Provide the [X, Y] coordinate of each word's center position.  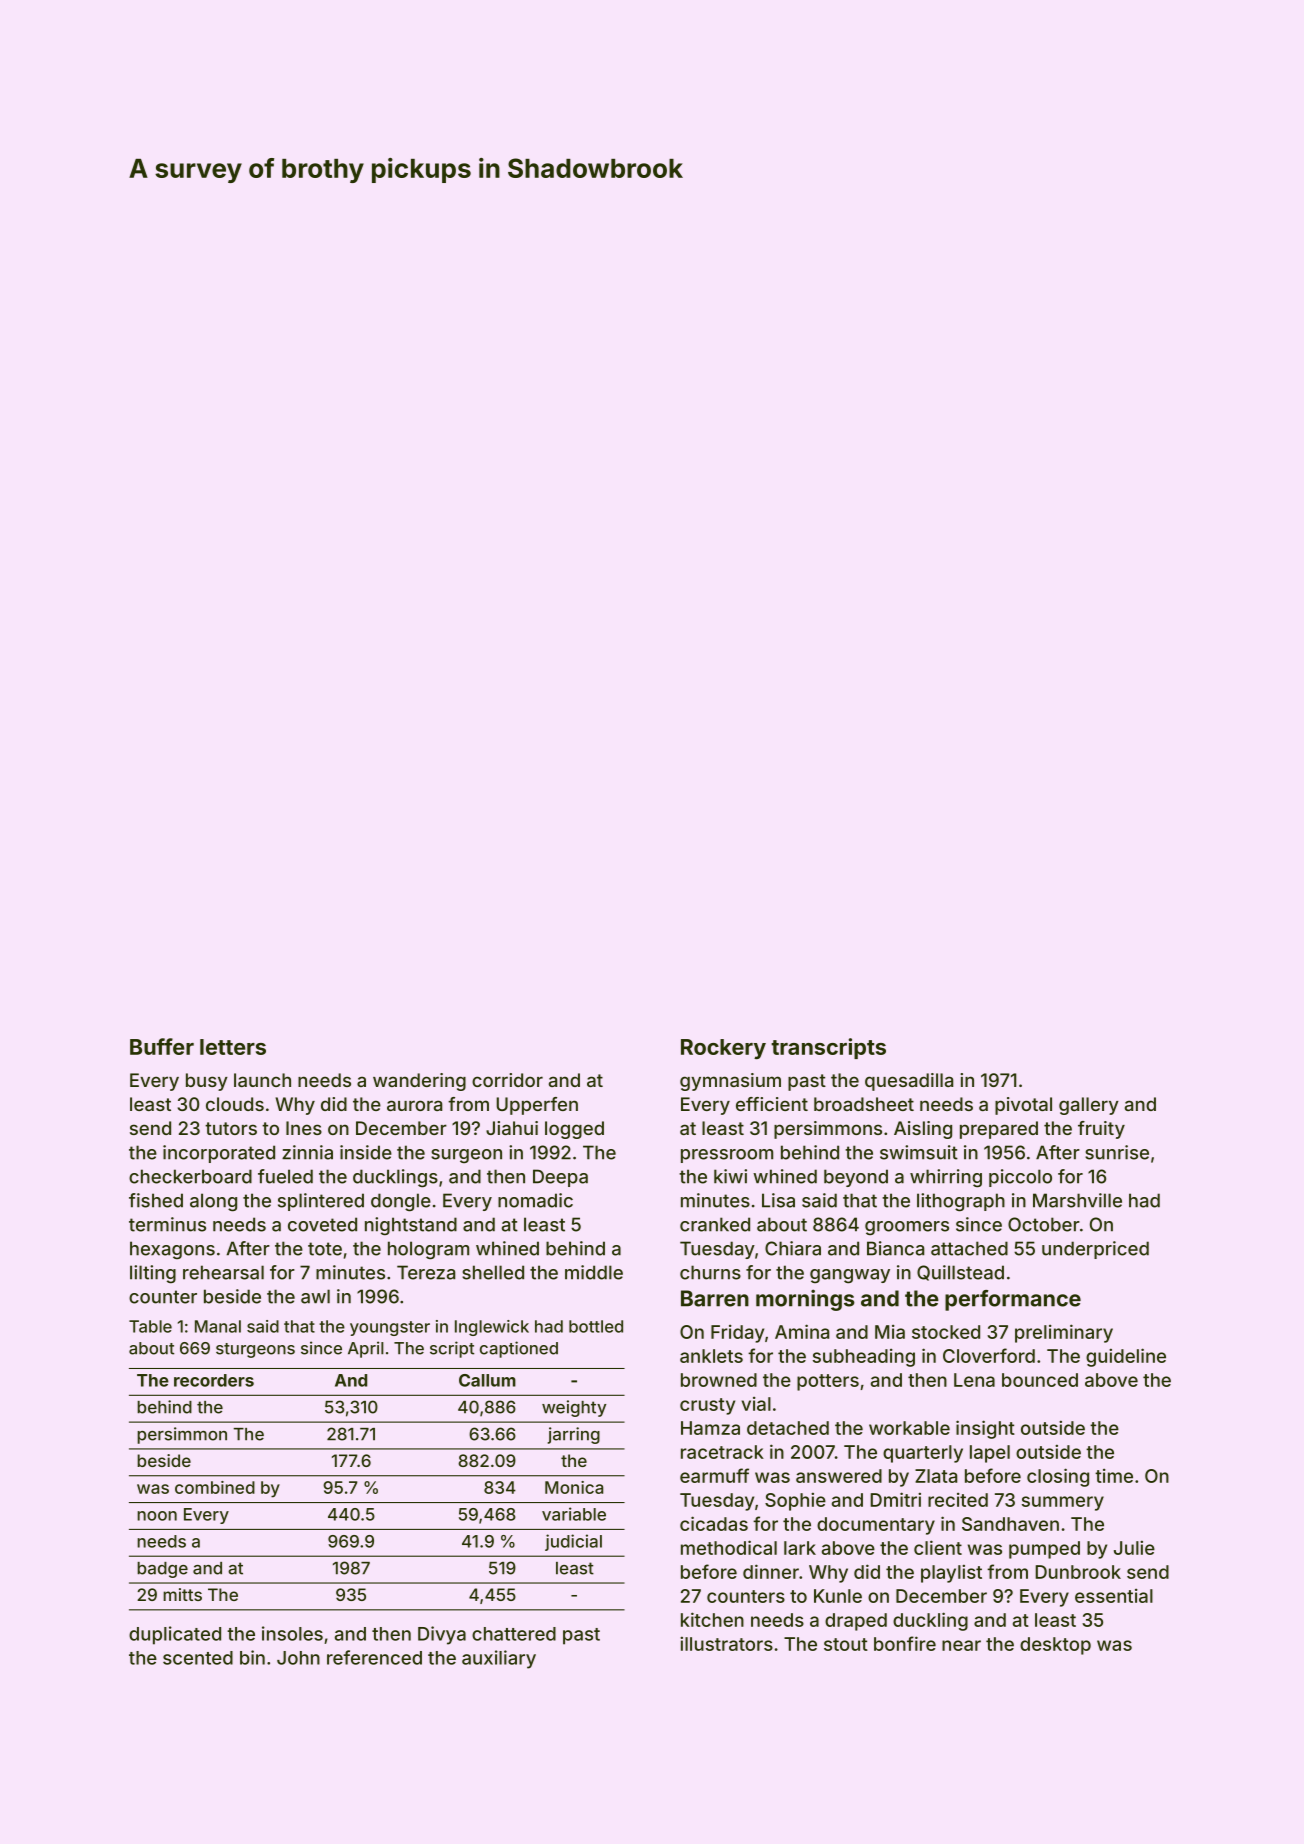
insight [985, 1429]
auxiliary [499, 1659]
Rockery [723, 1049]
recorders [214, 1380]
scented [198, 1658]
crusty [707, 1406]
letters [233, 1047]
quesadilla [909, 1082]
